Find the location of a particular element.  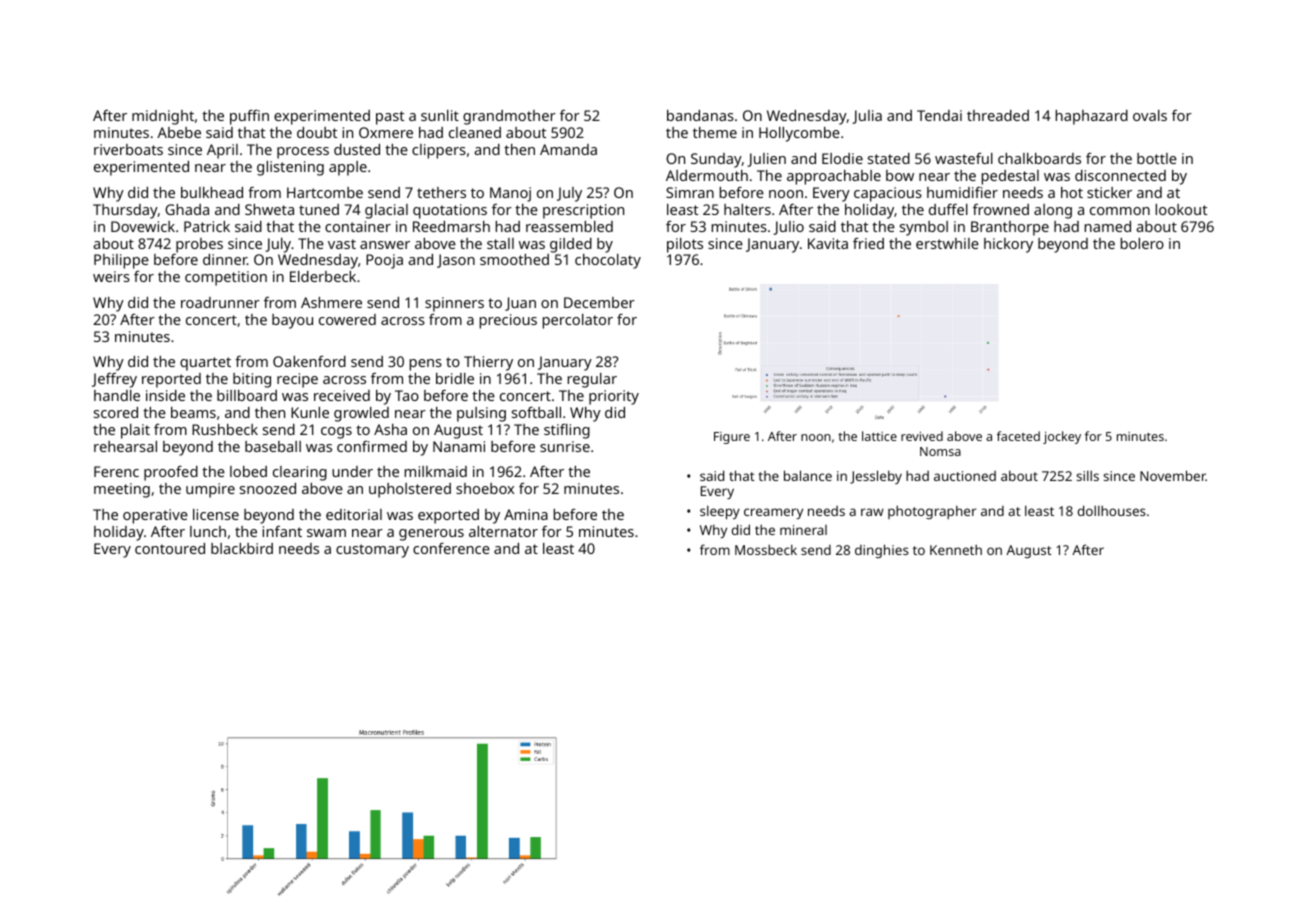

received is located at coordinates (342, 395).
